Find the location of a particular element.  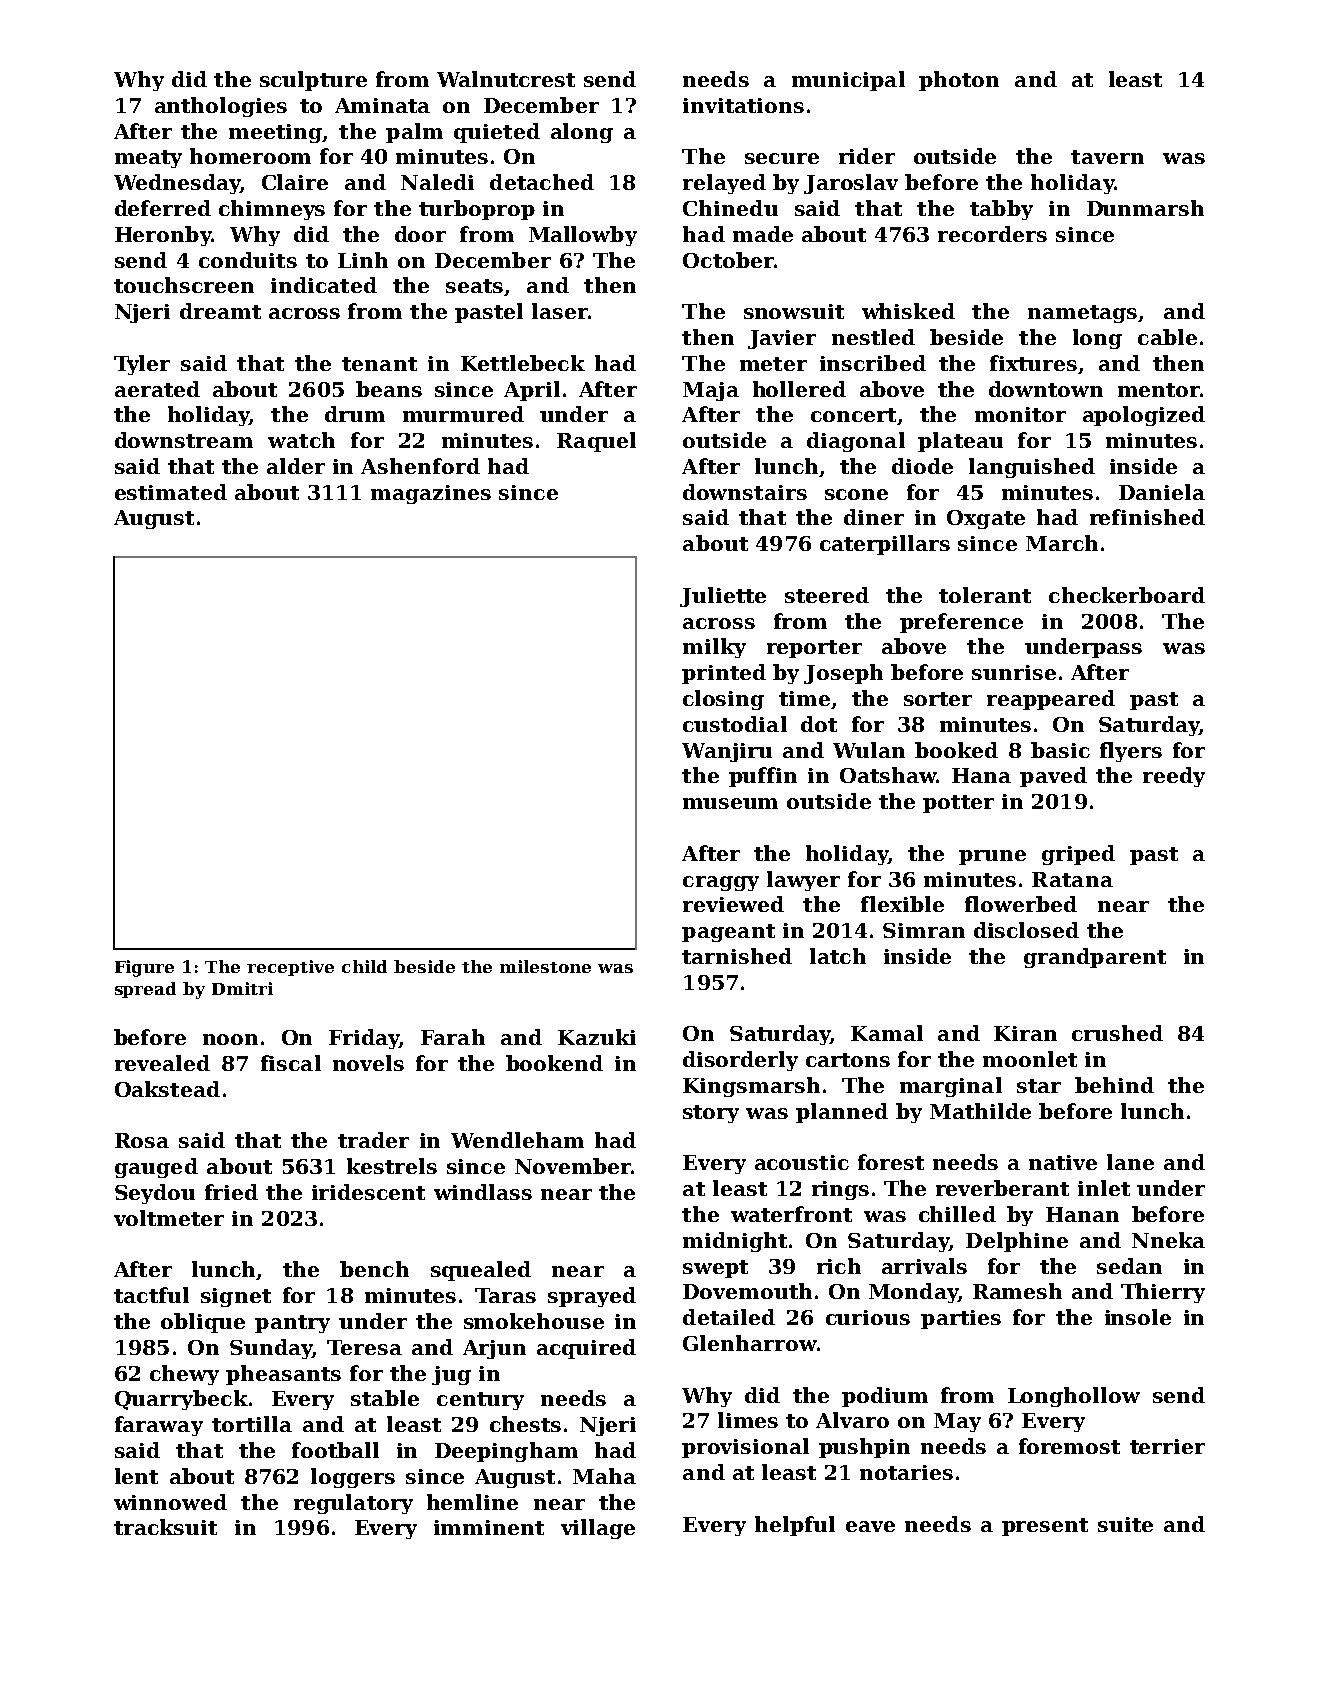

child is located at coordinates (364, 966).
